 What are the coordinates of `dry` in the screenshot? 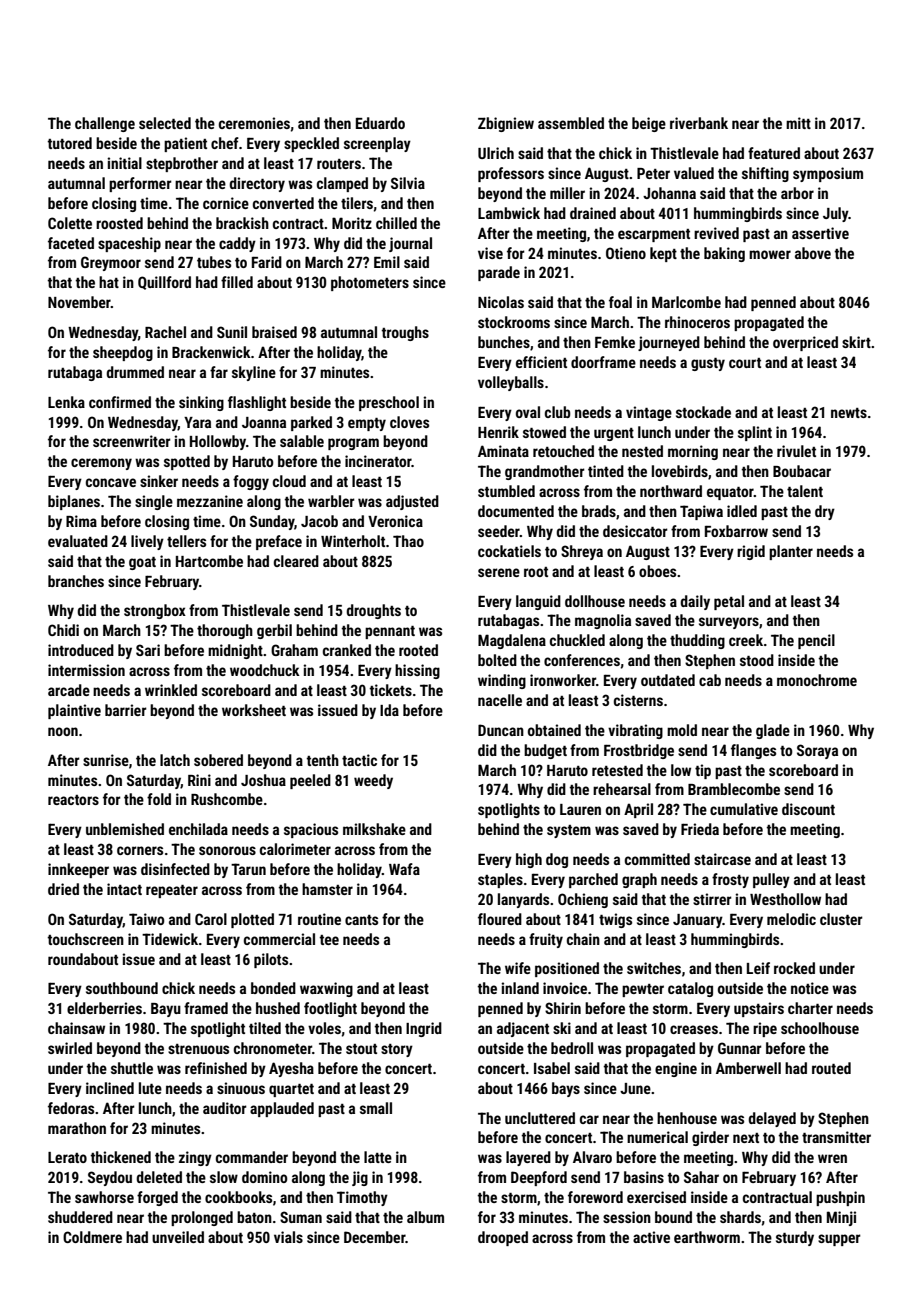 It's located at (825, 512).
